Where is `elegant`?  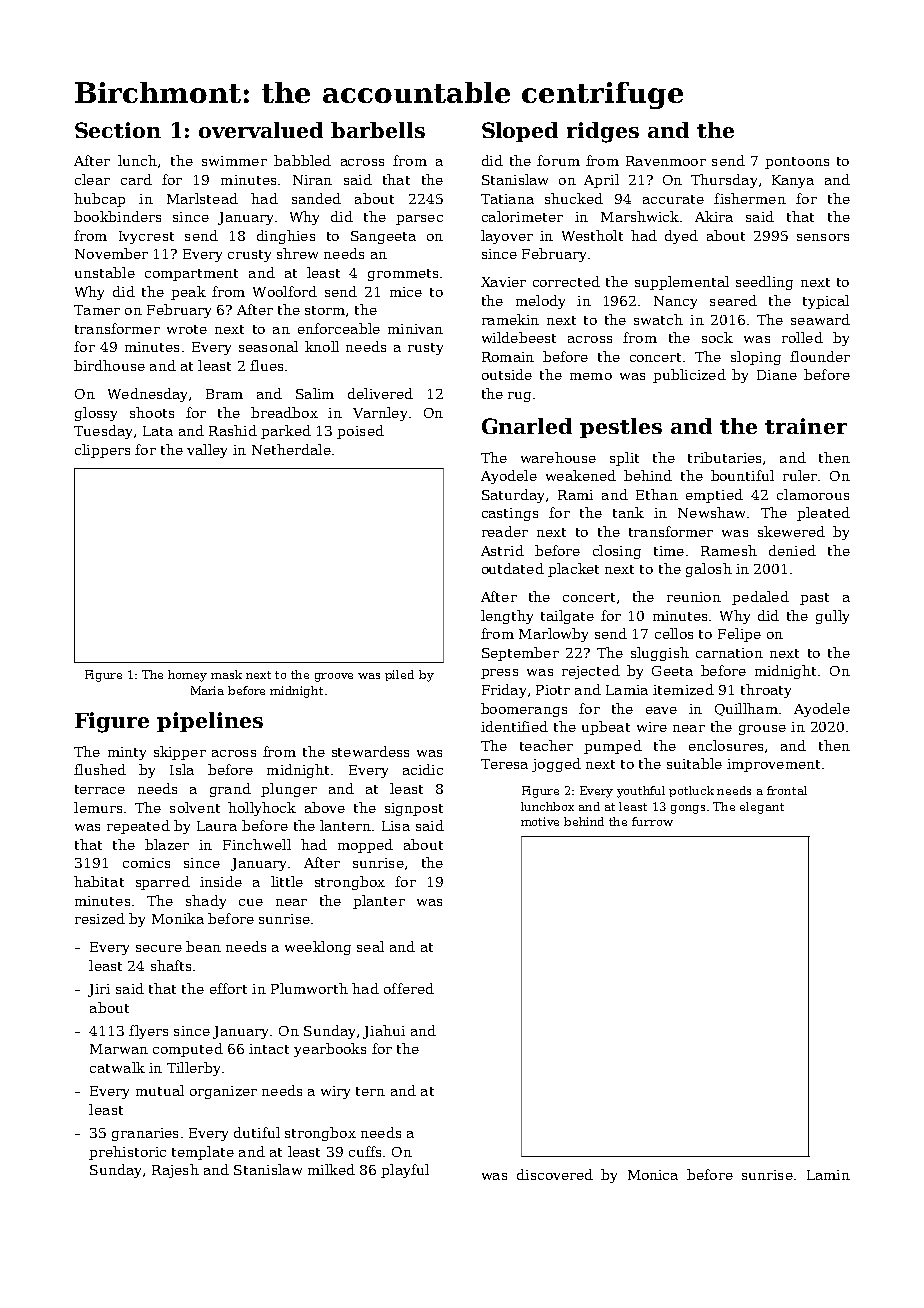 elegant is located at coordinates (762, 808).
